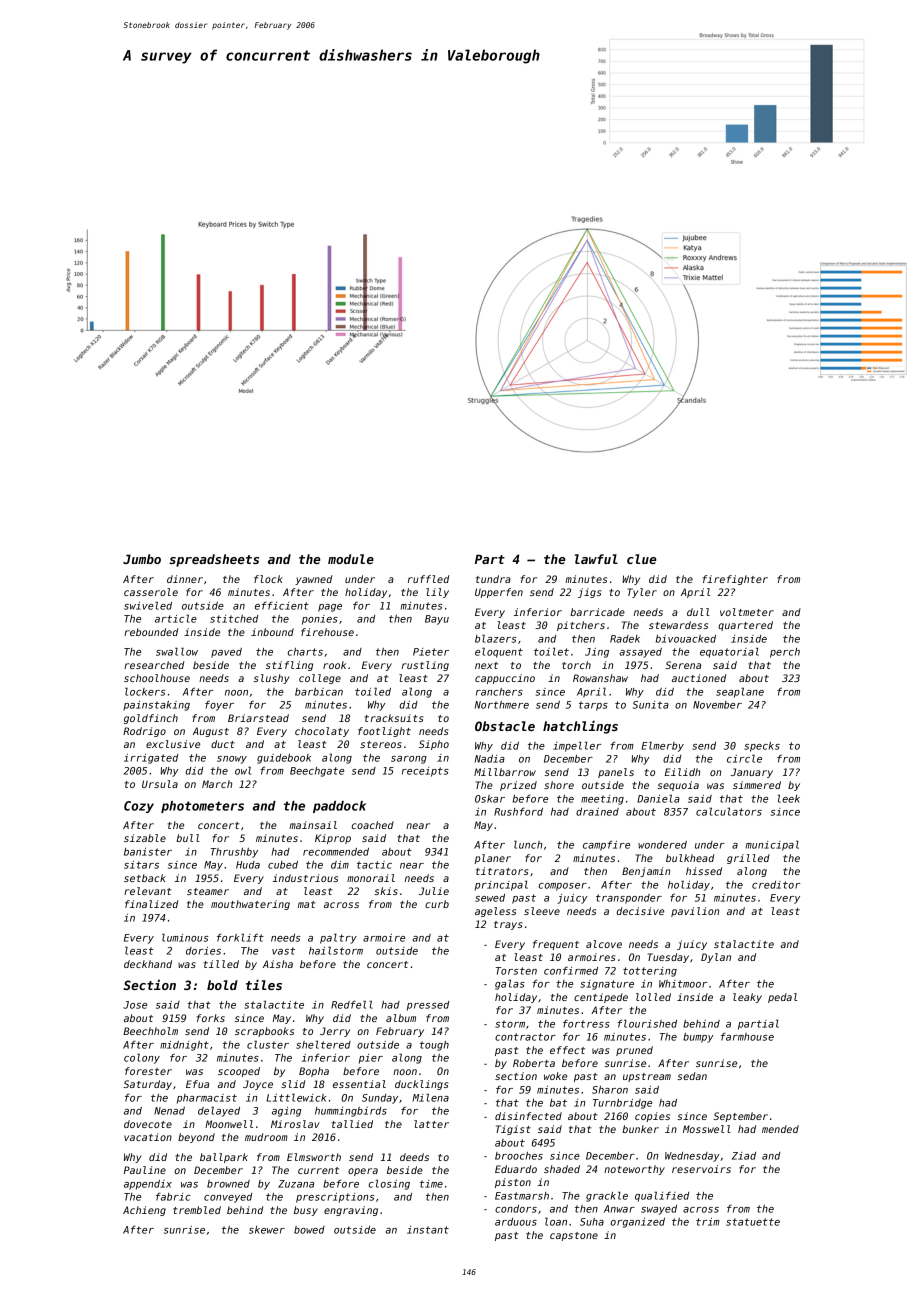  I want to click on college, so click(320, 679).
